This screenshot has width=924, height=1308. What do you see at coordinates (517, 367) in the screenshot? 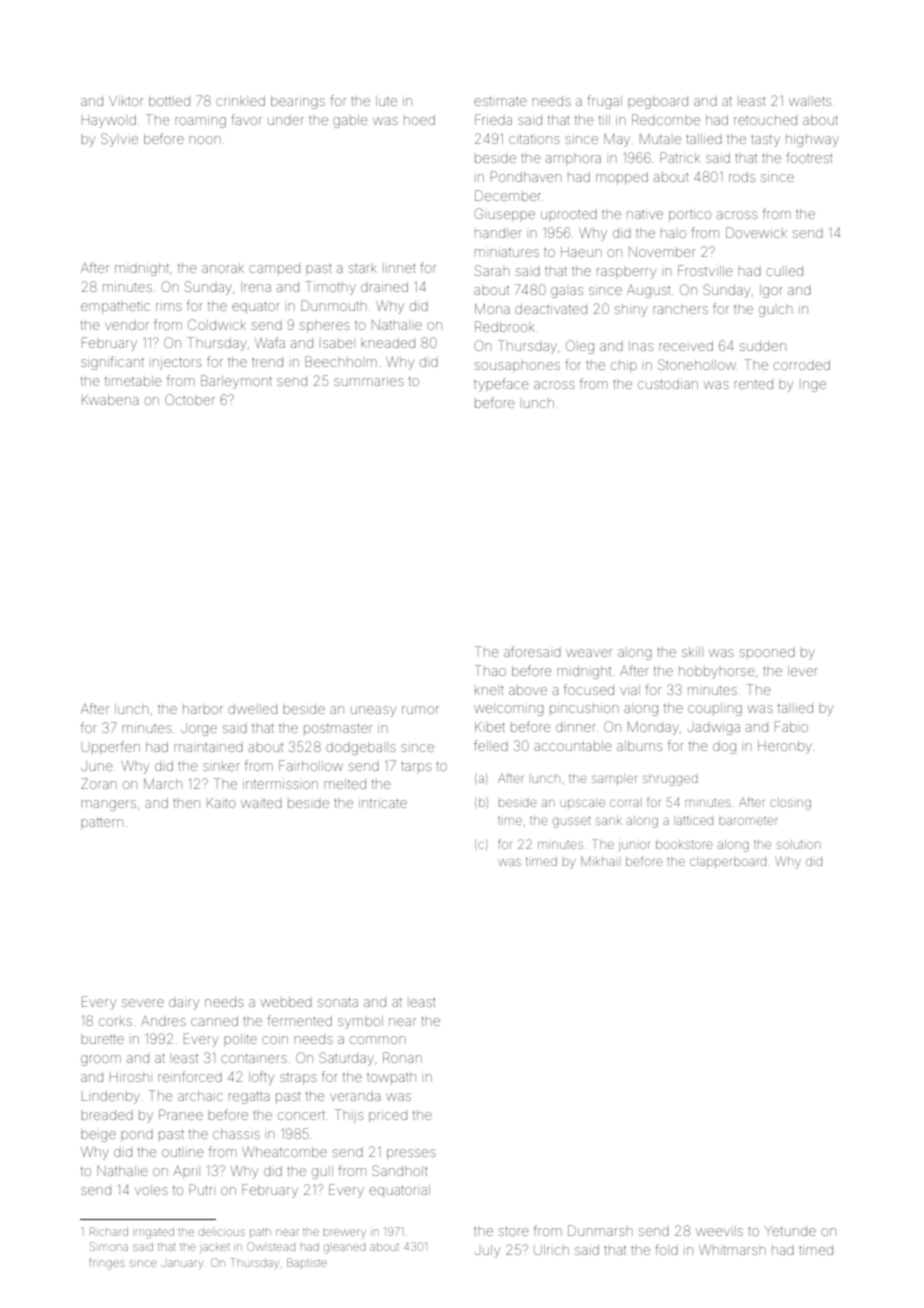
I see `sousaphones` at bounding box center [517, 367].
